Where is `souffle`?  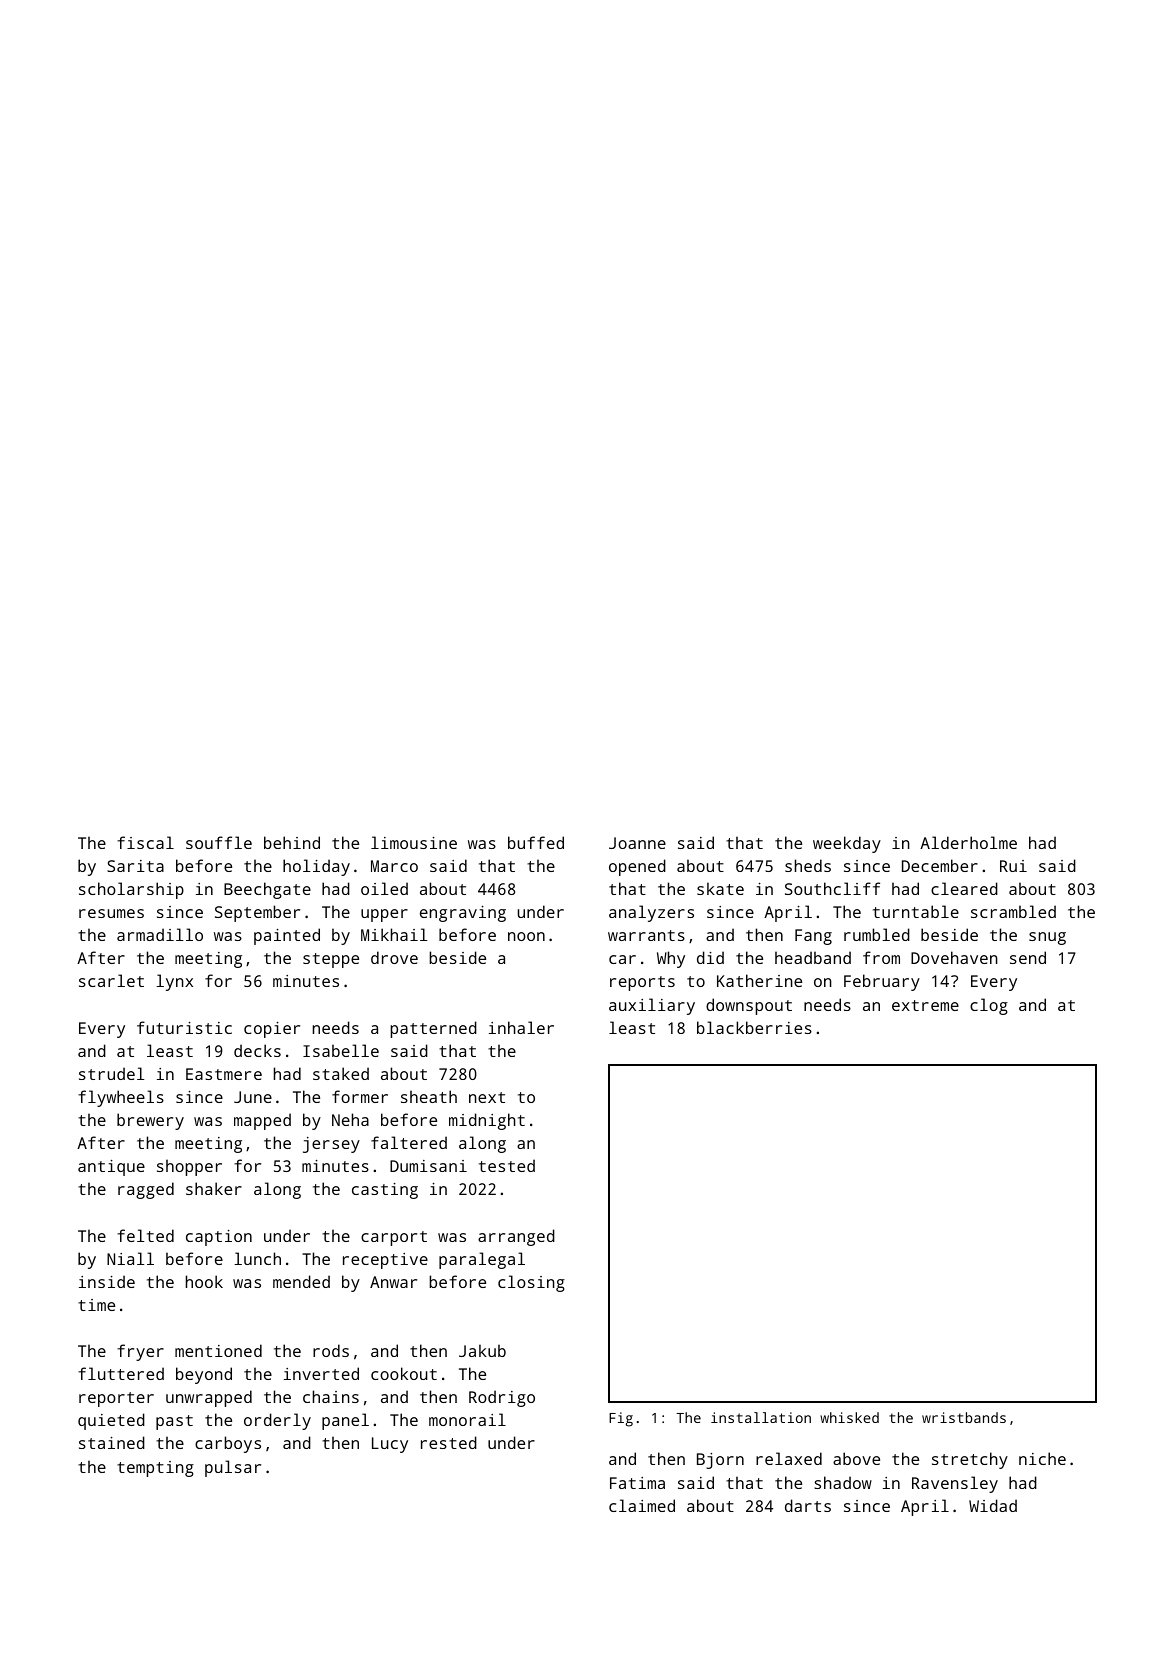 souffle is located at coordinates (219, 842).
